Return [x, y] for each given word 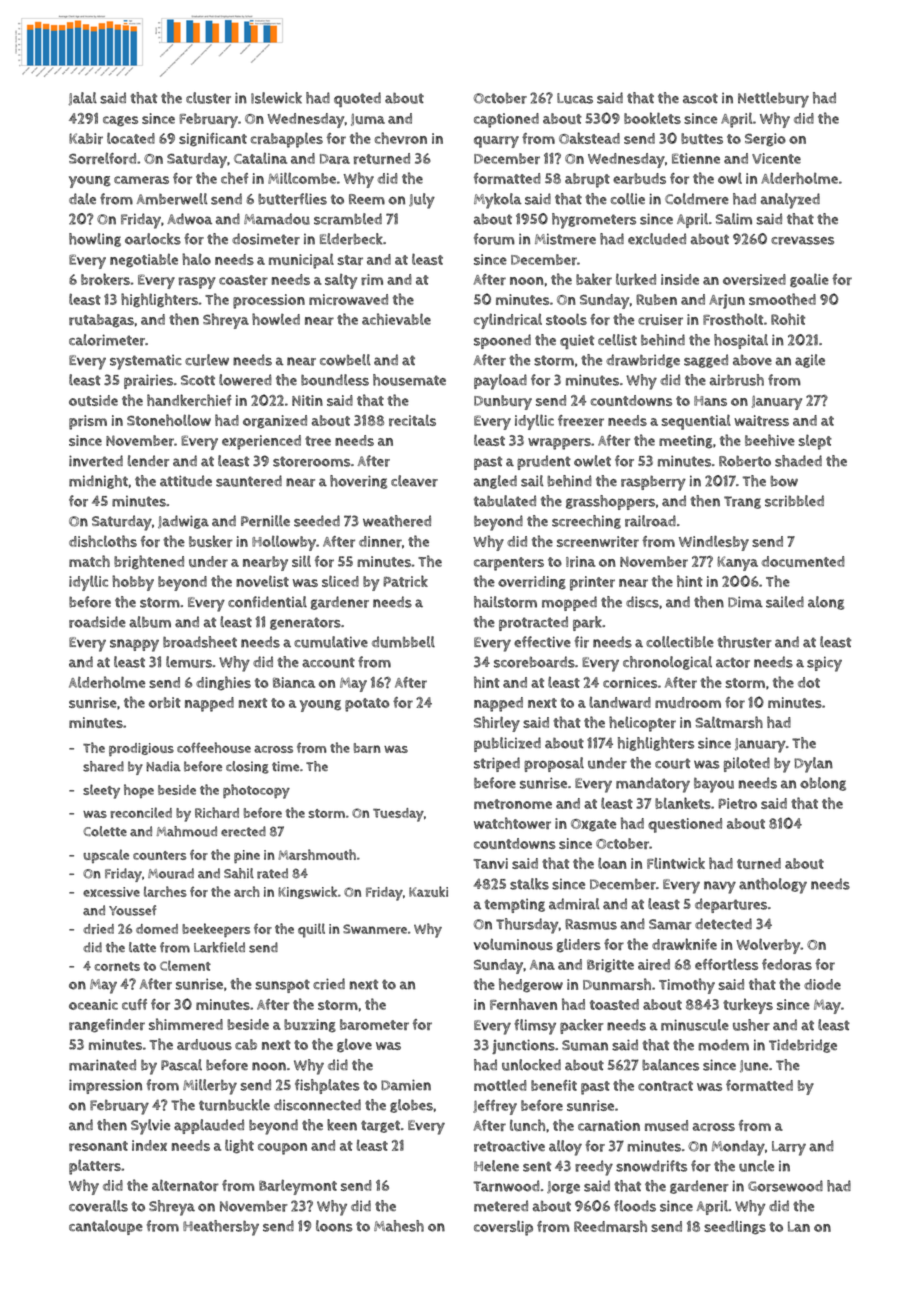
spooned [502, 341]
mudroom [688, 702]
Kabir [86, 138]
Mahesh [399, 1226]
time [285, 766]
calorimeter [107, 340]
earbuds [639, 178]
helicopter [642, 724]
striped [497, 764]
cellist [617, 340]
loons [334, 1226]
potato [367, 705]
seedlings [735, 1227]
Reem [367, 199]
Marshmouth [317, 854]
